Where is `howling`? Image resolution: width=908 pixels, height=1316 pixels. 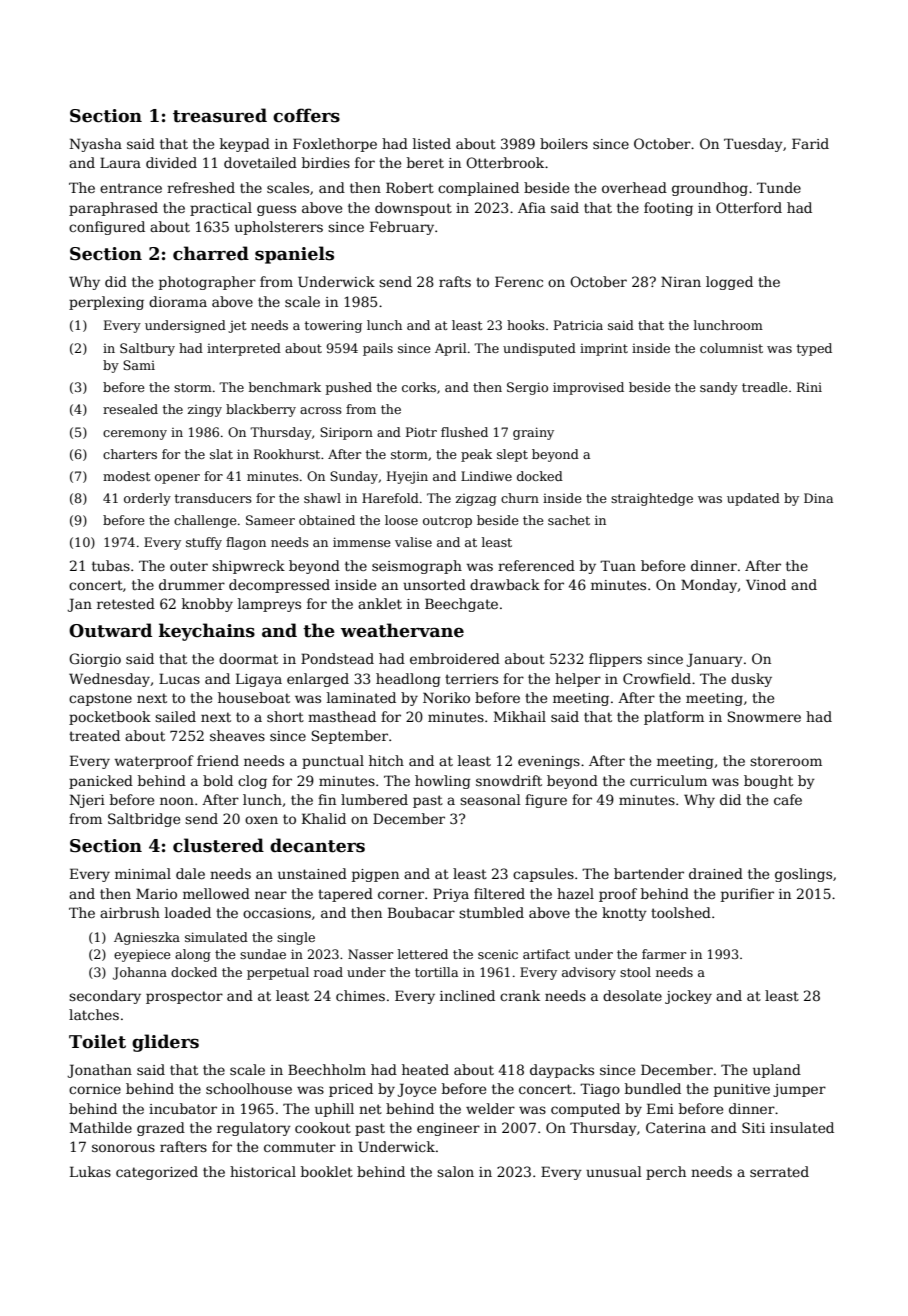 howling is located at coordinates (443, 782).
